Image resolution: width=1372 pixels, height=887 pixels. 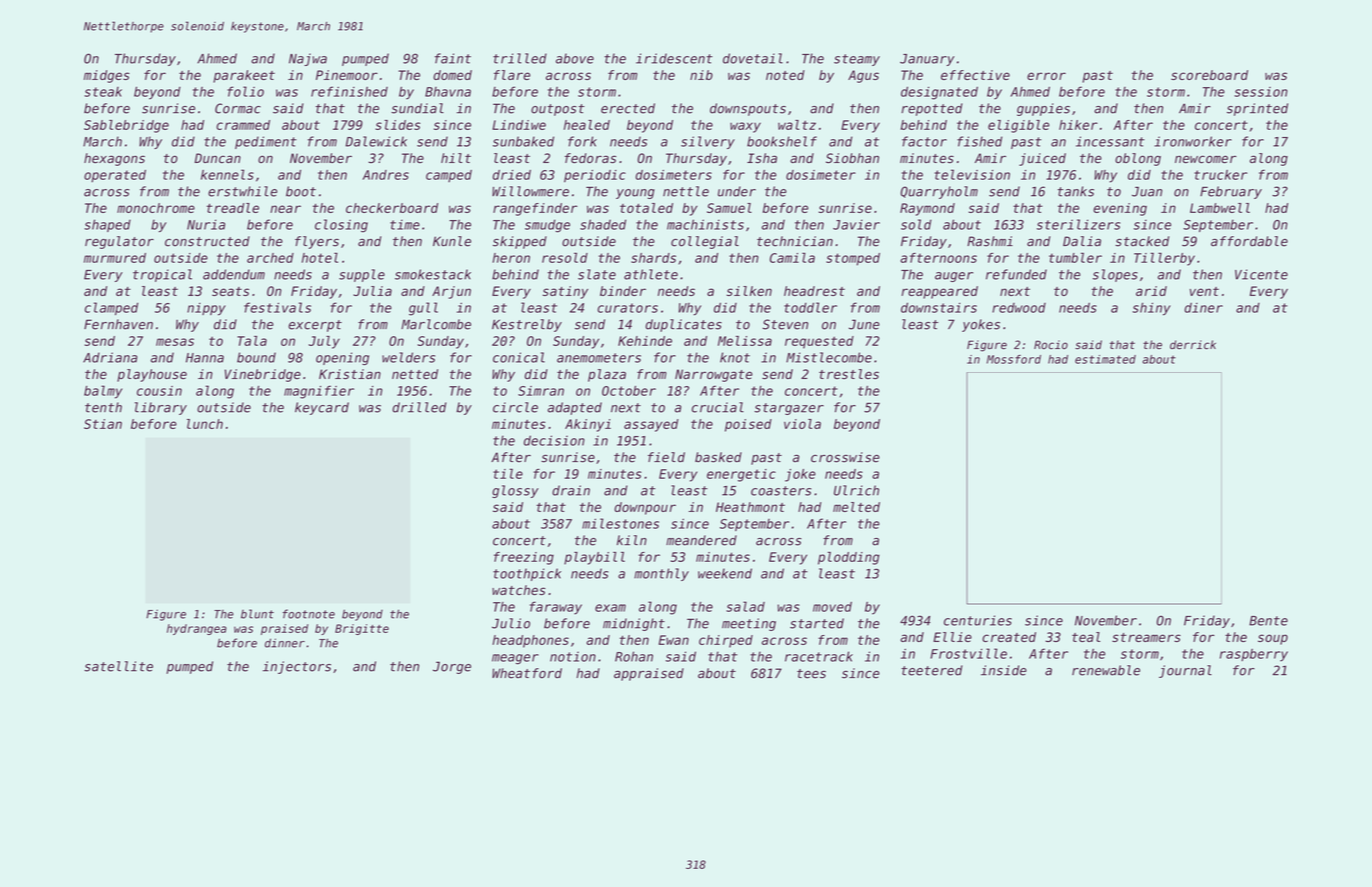 What do you see at coordinates (1209, 75) in the image?
I see `scoreboard` at bounding box center [1209, 75].
